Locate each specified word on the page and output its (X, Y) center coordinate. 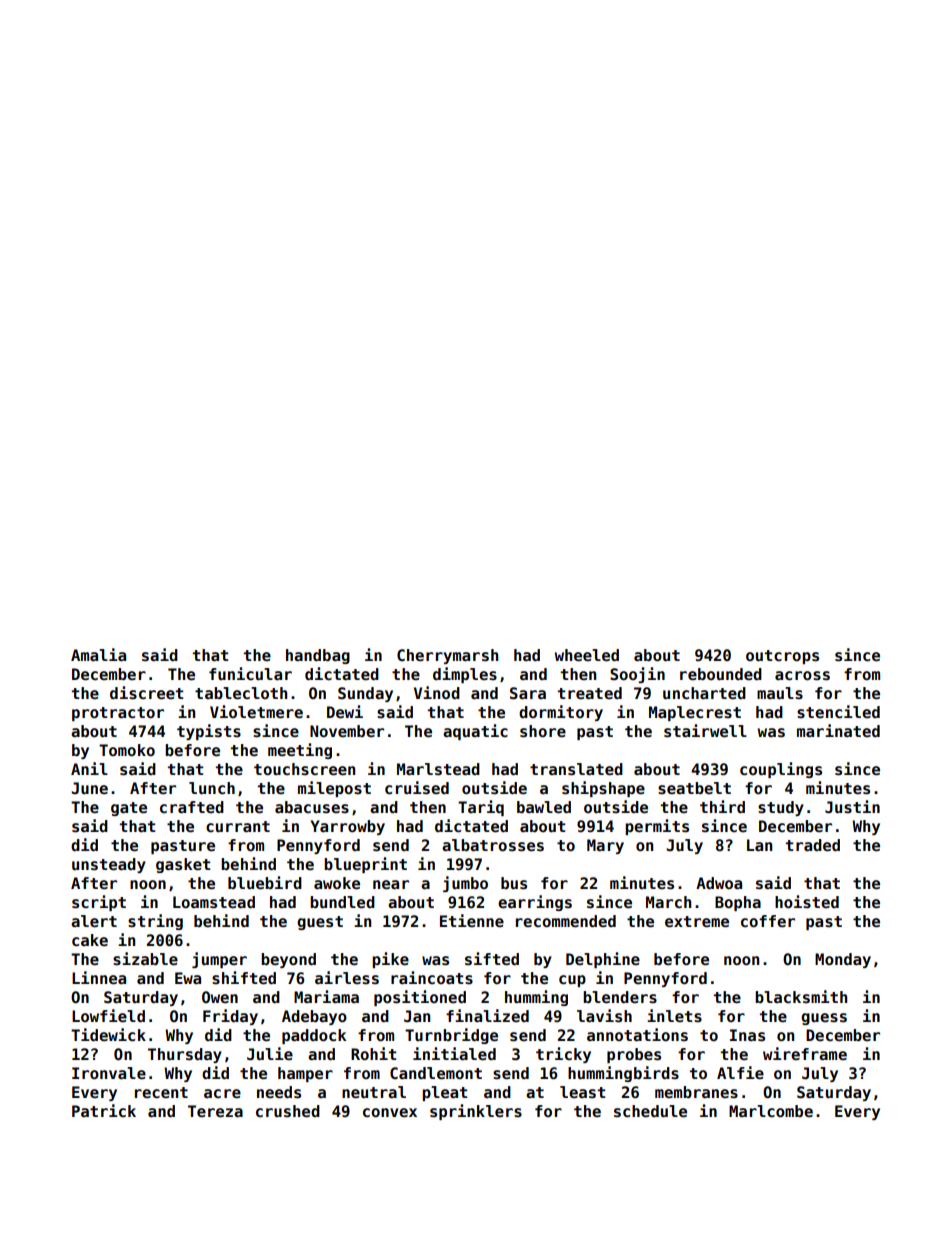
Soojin (637, 675)
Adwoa (719, 883)
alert (94, 921)
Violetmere (256, 712)
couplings (781, 770)
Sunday (365, 694)
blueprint (365, 865)
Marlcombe (771, 1111)
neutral (374, 1092)
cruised (417, 788)
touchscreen (304, 769)
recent (161, 1093)
